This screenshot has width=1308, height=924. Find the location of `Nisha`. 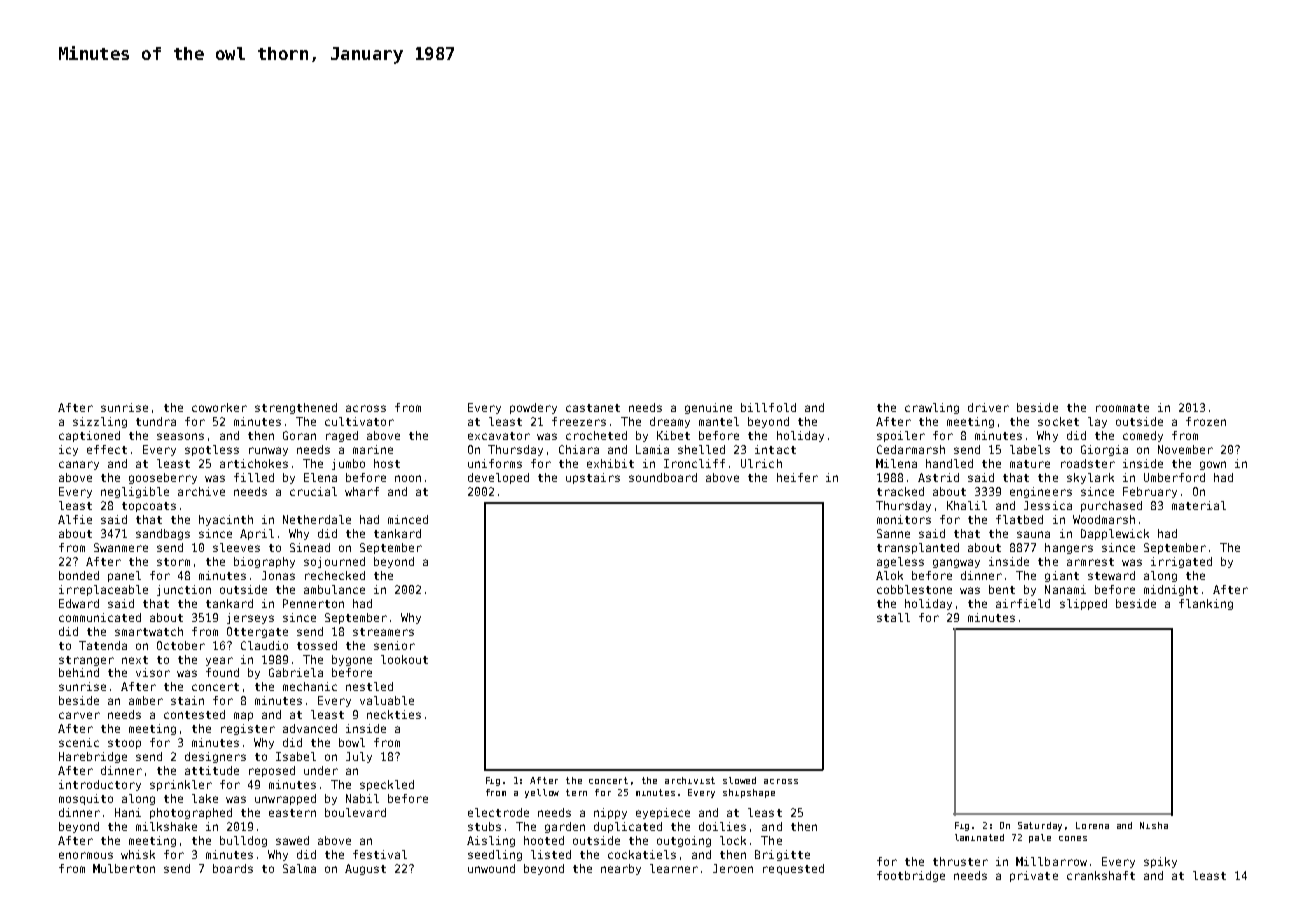

Nisha is located at coordinates (1154, 825).
